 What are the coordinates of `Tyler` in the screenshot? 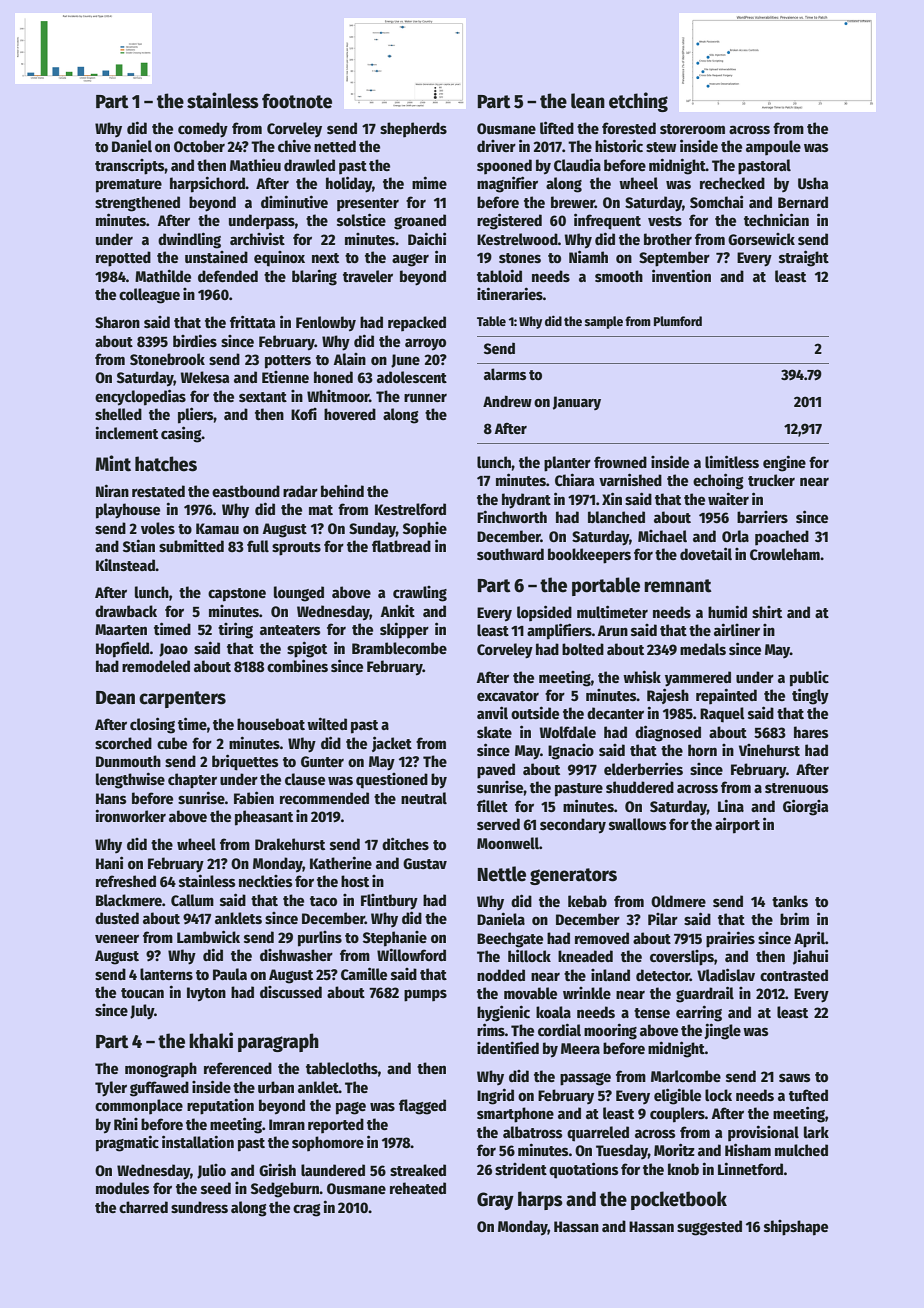 It's located at (111, 1089).
